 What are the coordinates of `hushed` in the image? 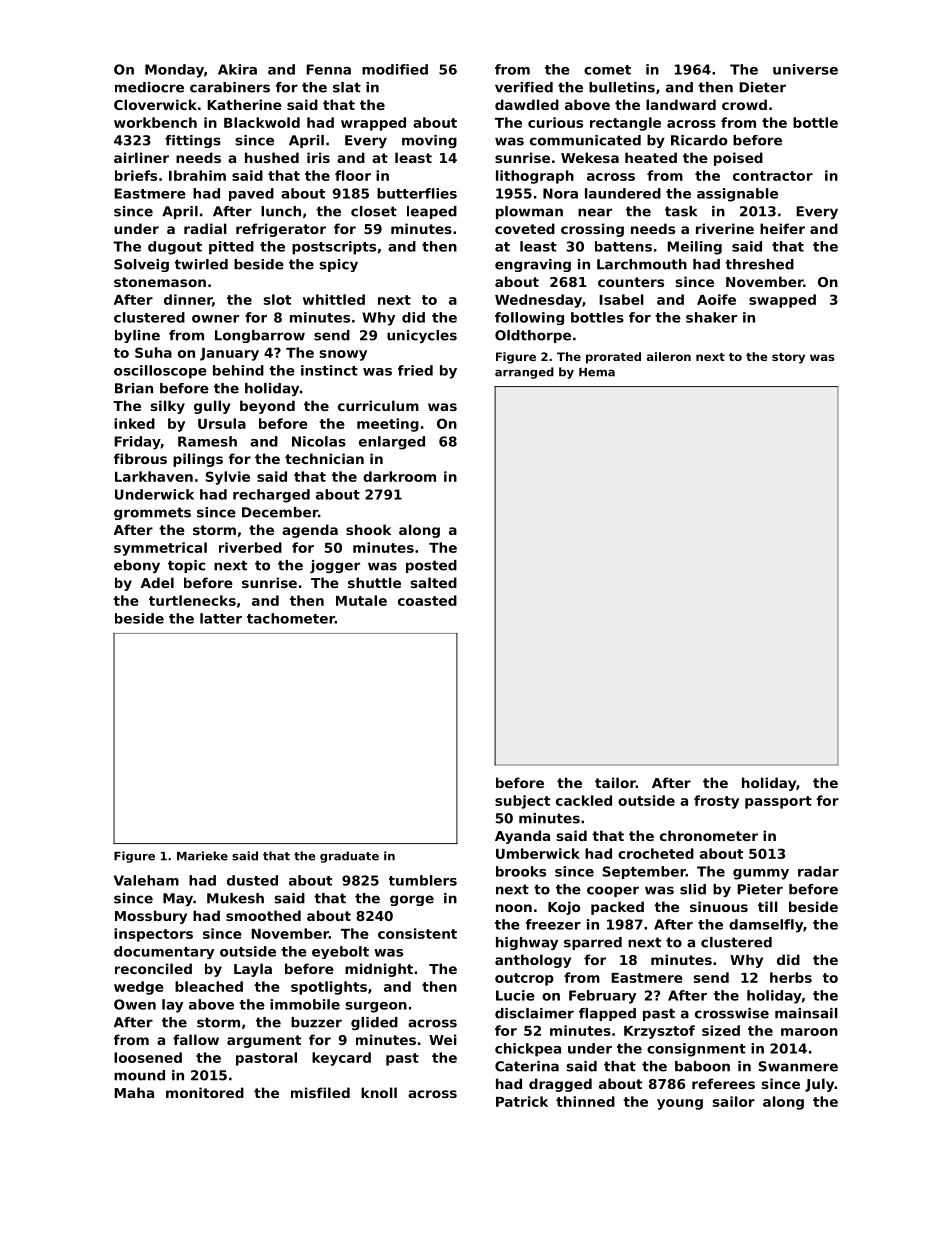 It's located at (272, 157).
